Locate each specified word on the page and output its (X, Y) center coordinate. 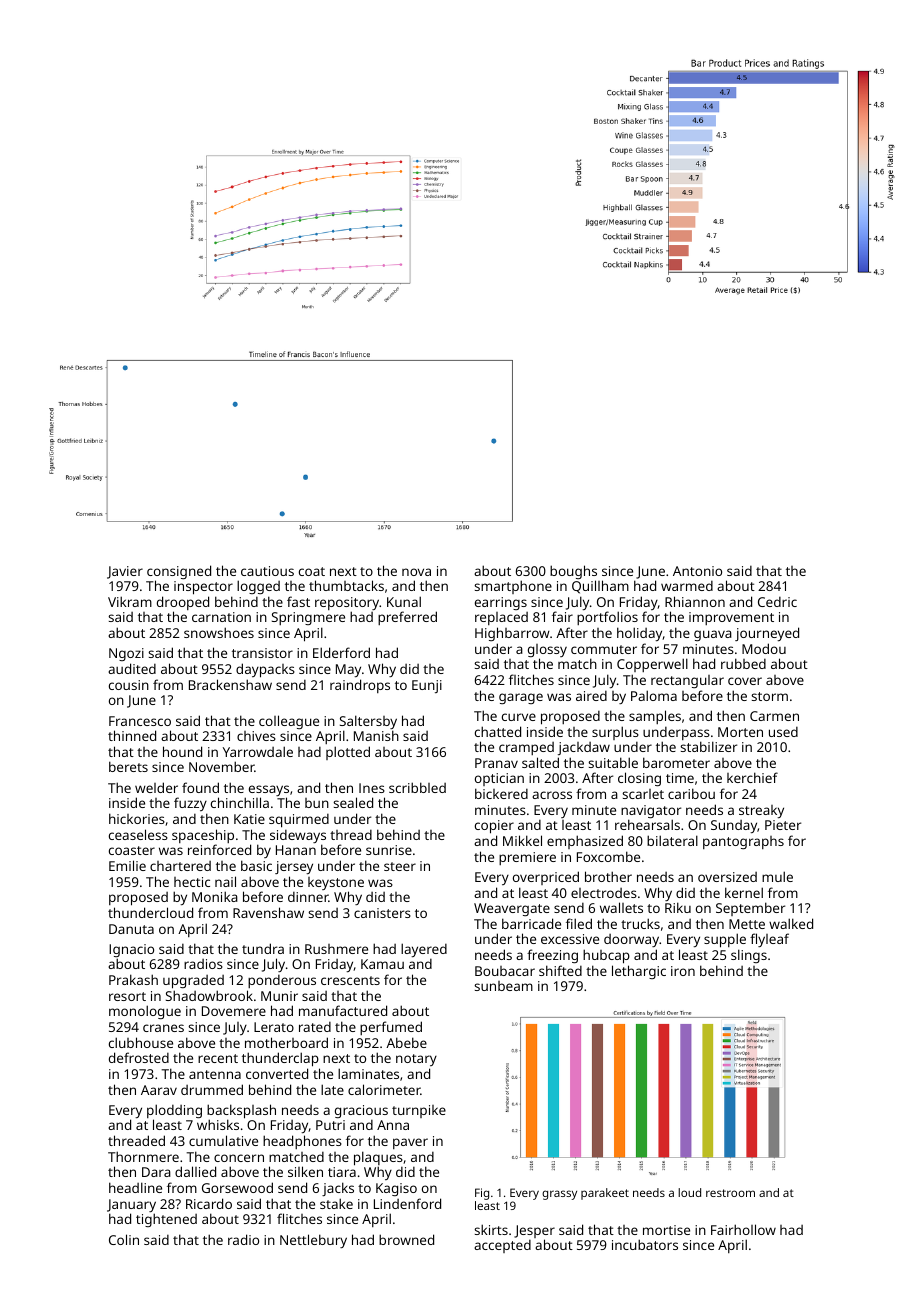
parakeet (605, 1194)
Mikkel (522, 840)
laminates (368, 1073)
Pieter (783, 825)
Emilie (127, 865)
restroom (730, 1193)
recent (218, 1058)
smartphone (513, 587)
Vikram (130, 601)
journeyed (767, 634)
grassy (559, 1195)
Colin (124, 1239)
